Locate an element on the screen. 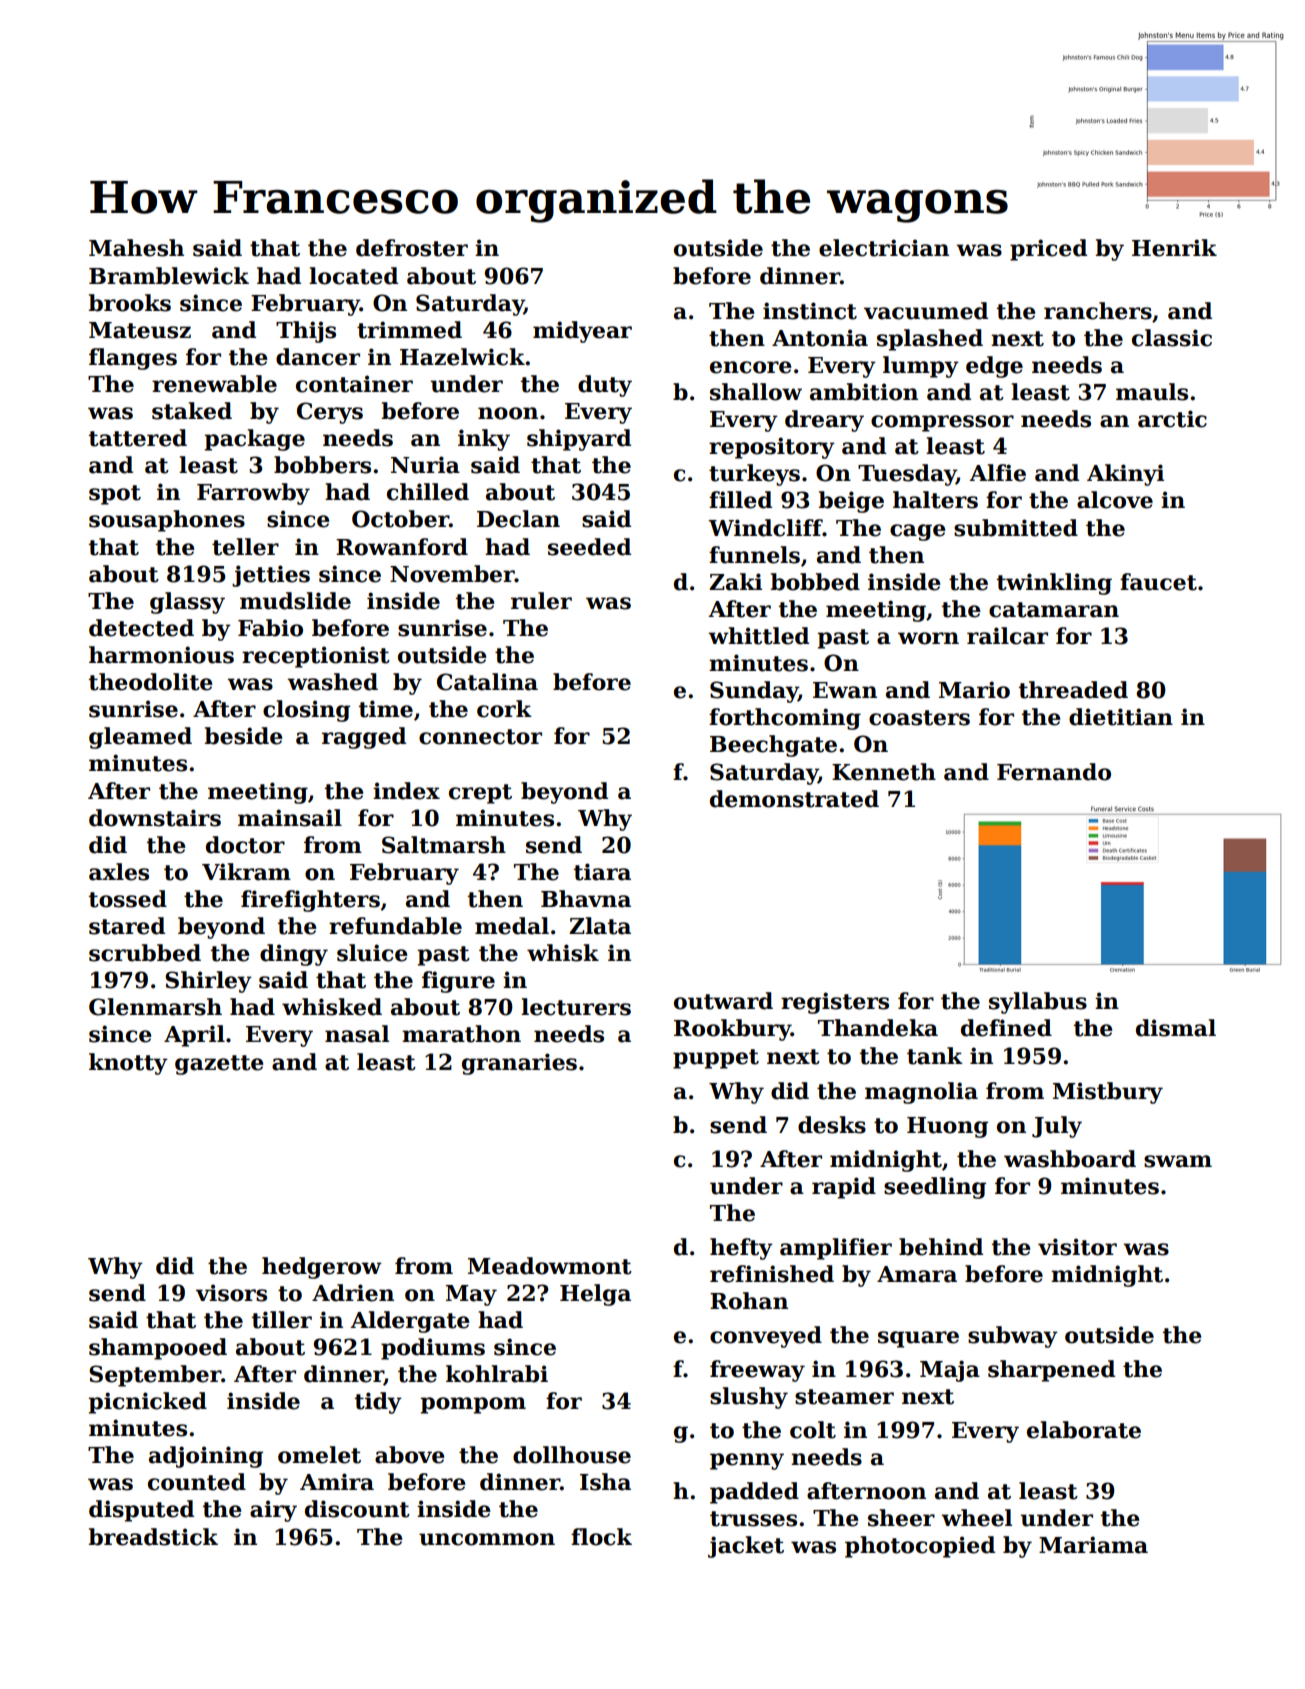 The image size is (1305, 1689). granaries is located at coordinates (519, 1064).
